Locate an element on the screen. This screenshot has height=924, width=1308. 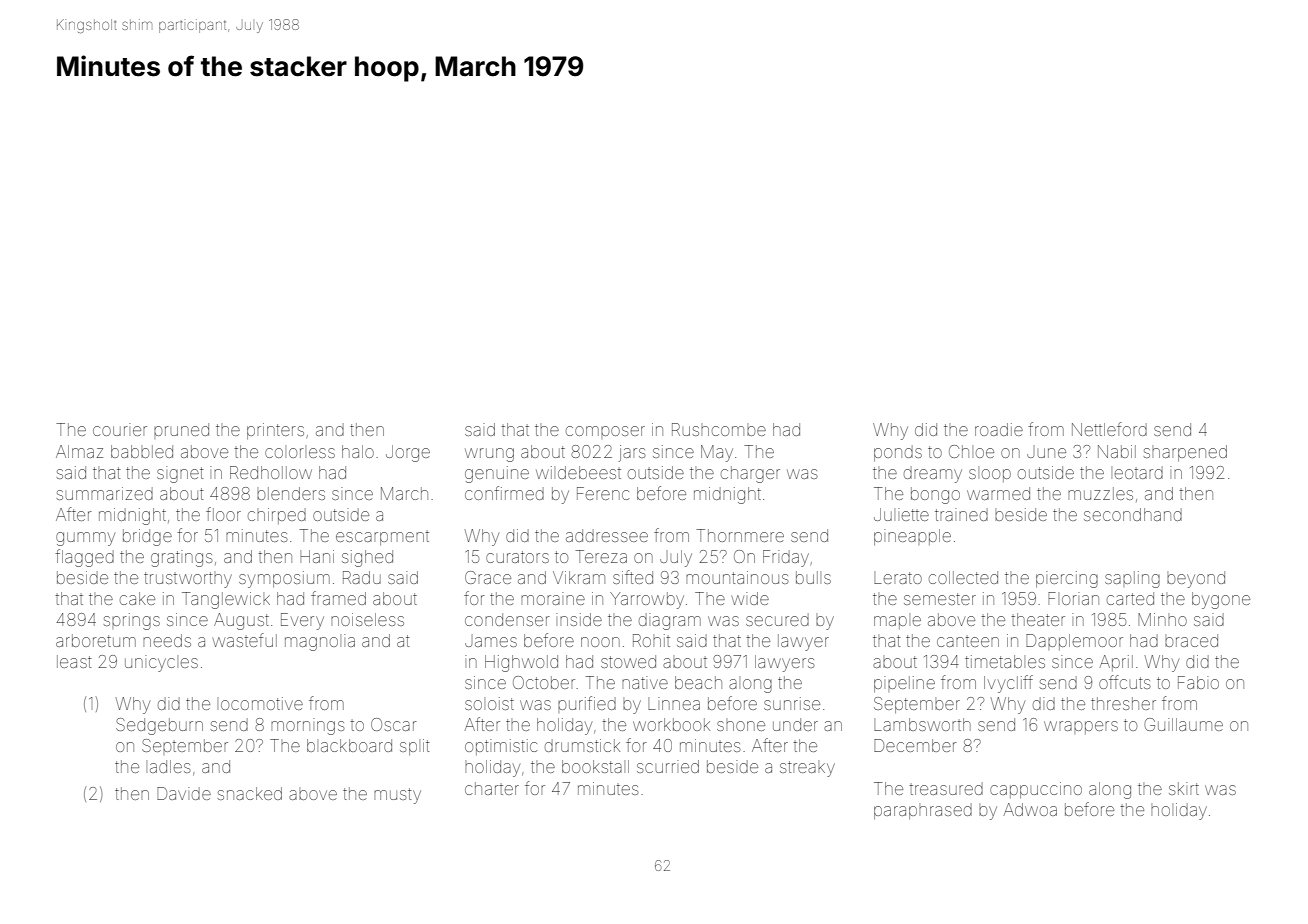
under is located at coordinates (795, 724).
